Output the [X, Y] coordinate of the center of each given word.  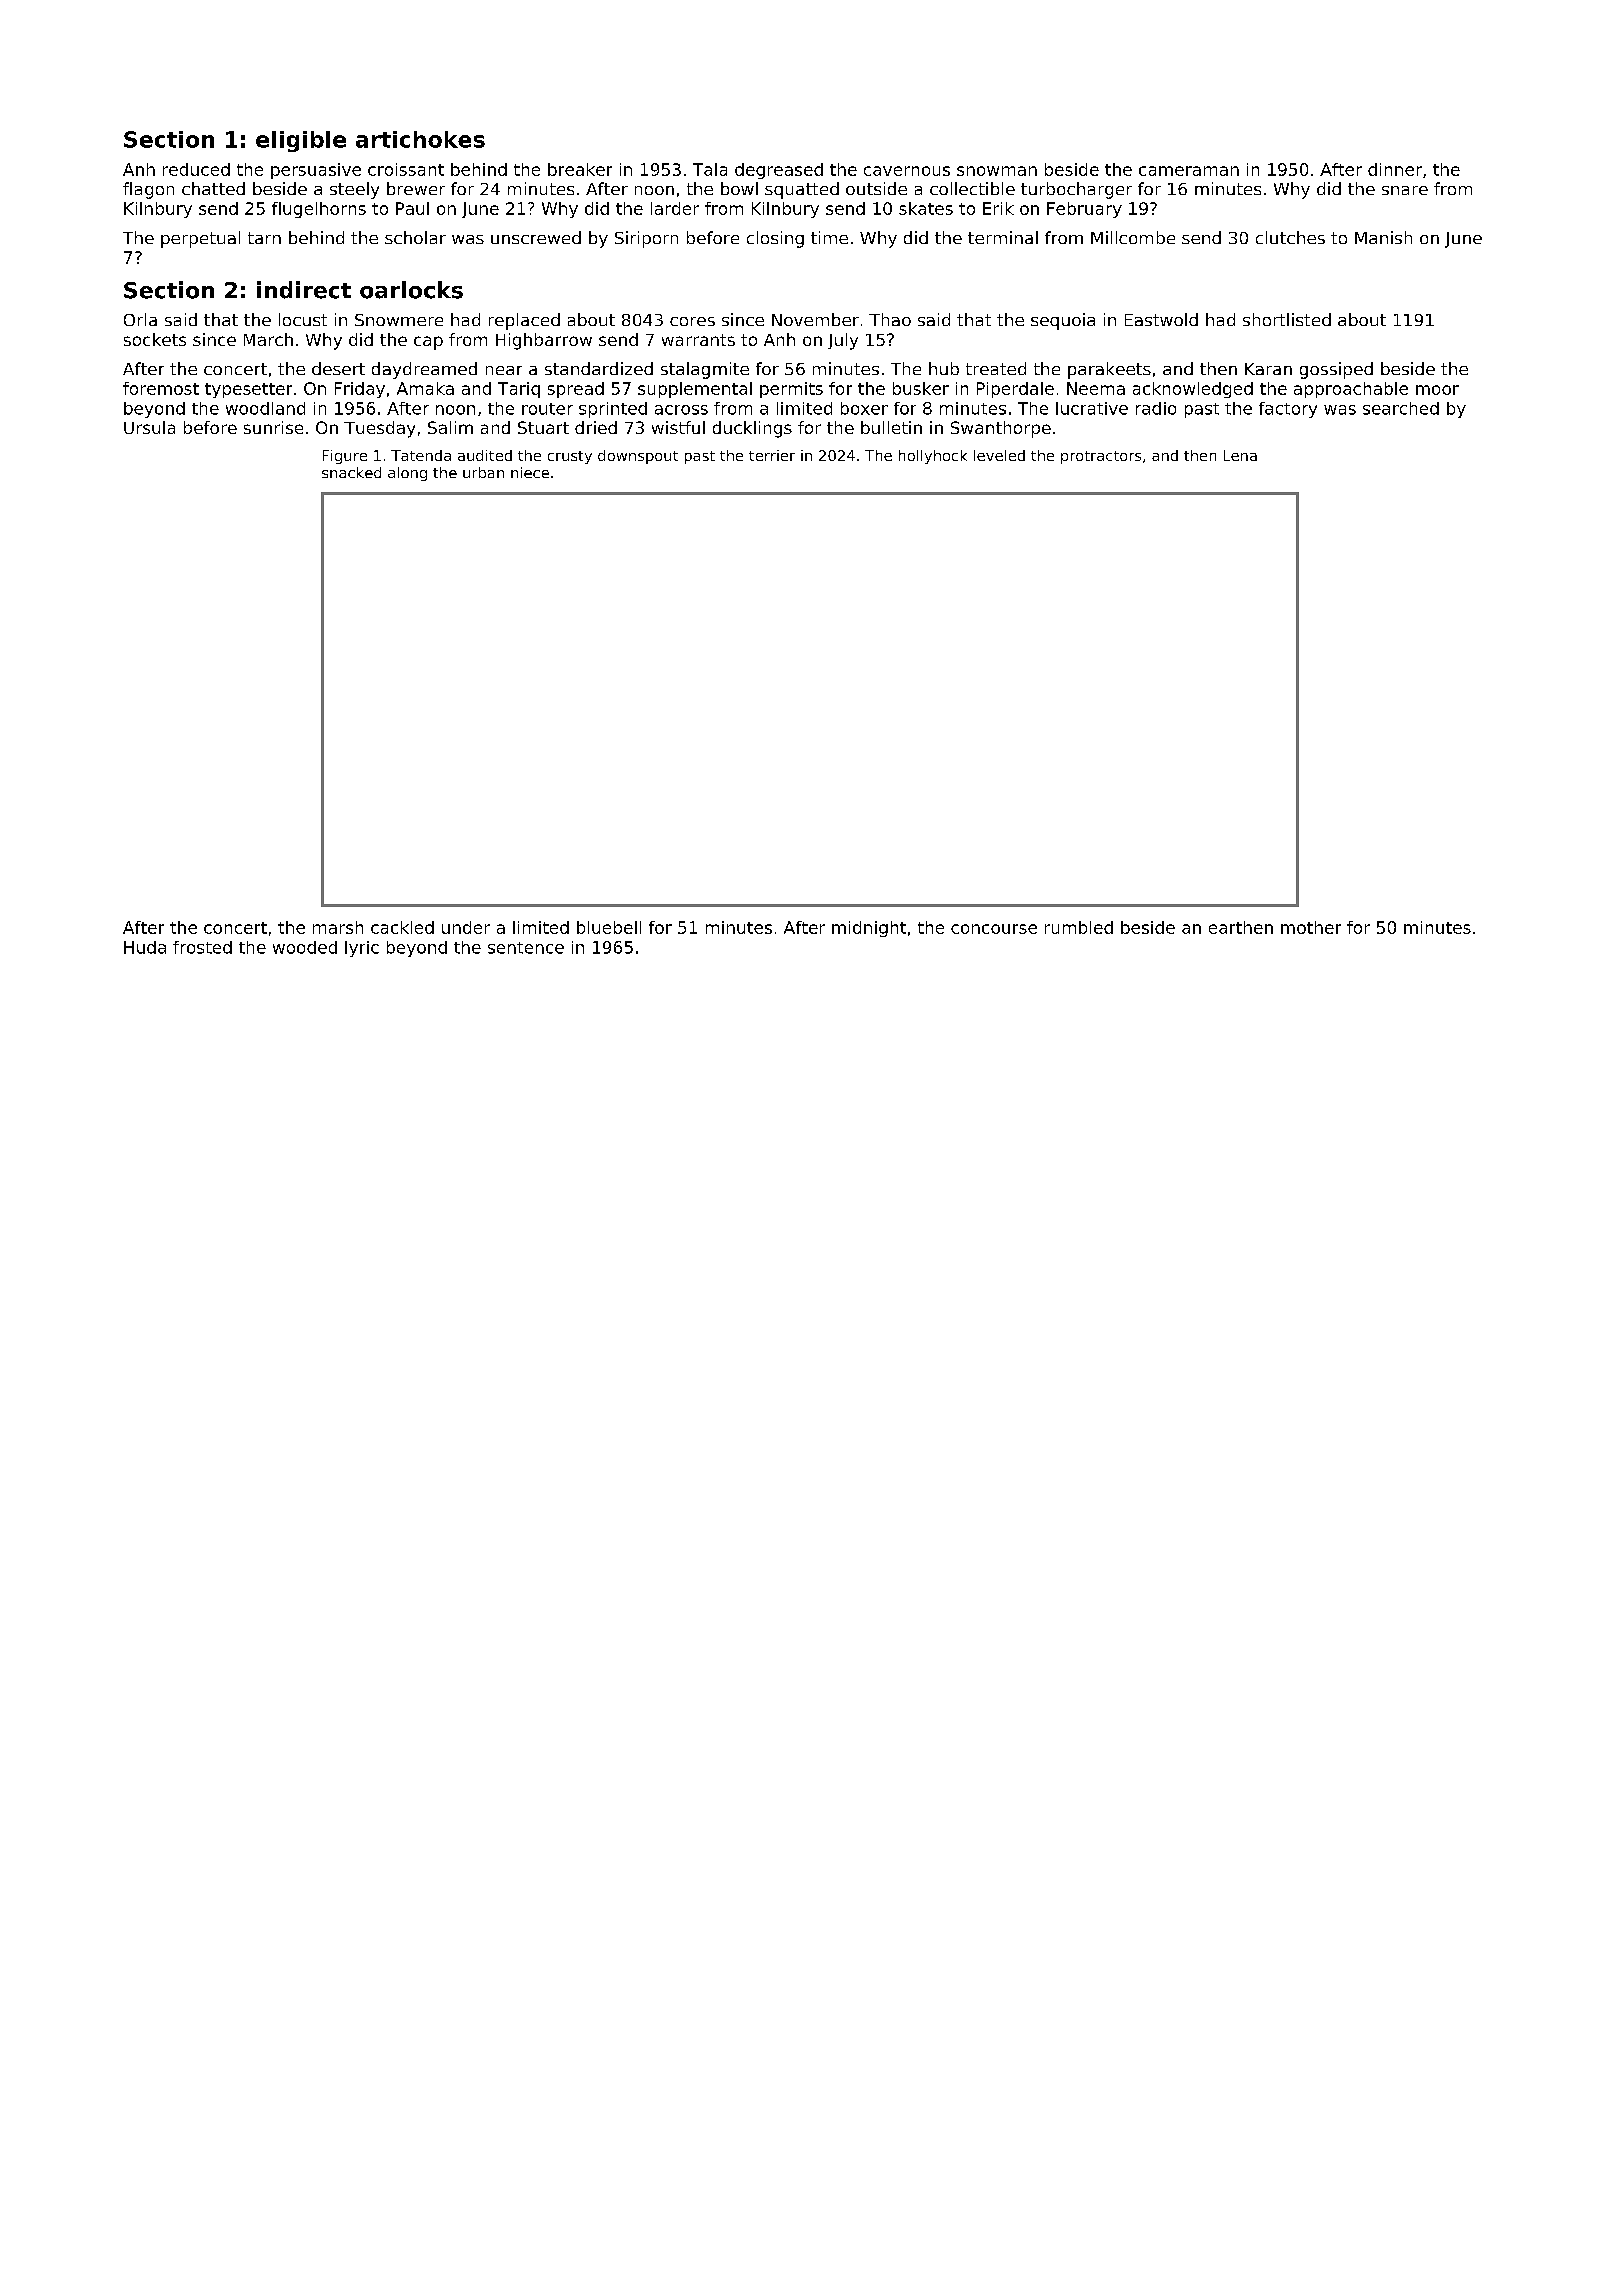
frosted [202, 947]
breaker [580, 169]
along [407, 474]
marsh [338, 927]
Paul [412, 208]
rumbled [1079, 927]
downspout [638, 457]
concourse [994, 929]
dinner [1395, 169]
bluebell [609, 927]
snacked [351, 472]
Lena [1240, 455]
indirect [304, 290]
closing [775, 239]
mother [1311, 927]
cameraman [1189, 171]
